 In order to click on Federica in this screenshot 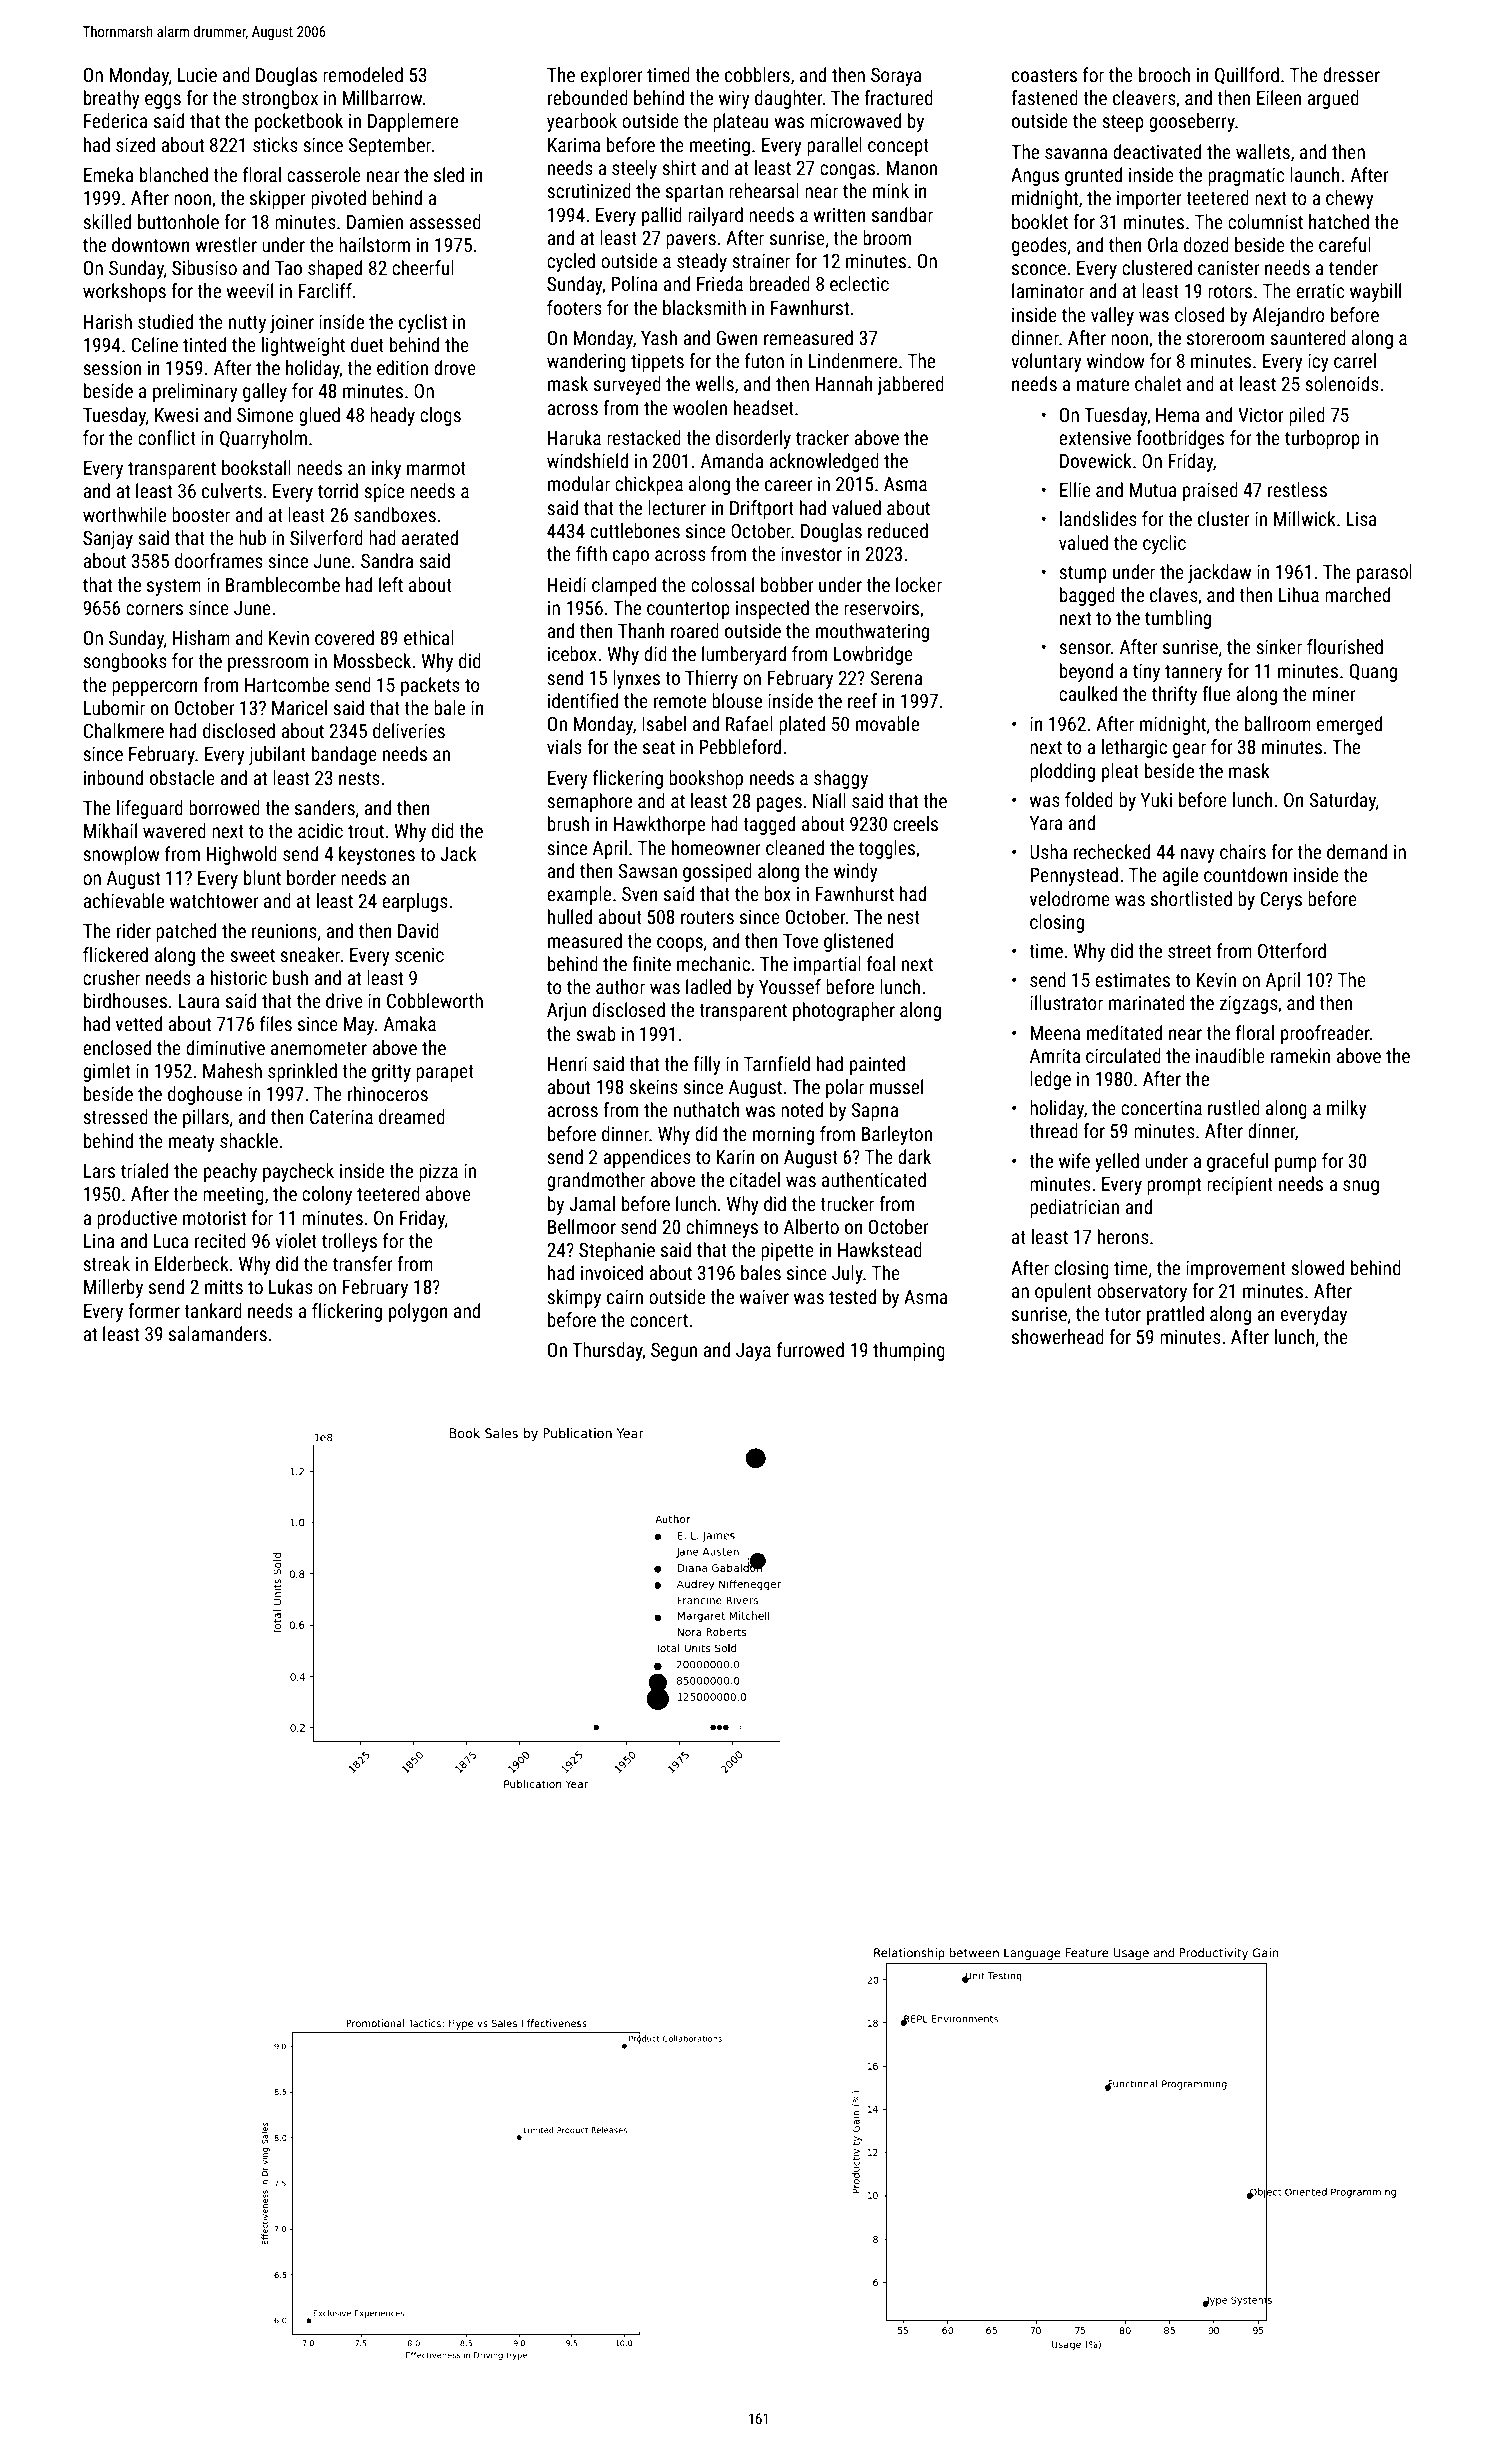, I will do `click(116, 120)`.
